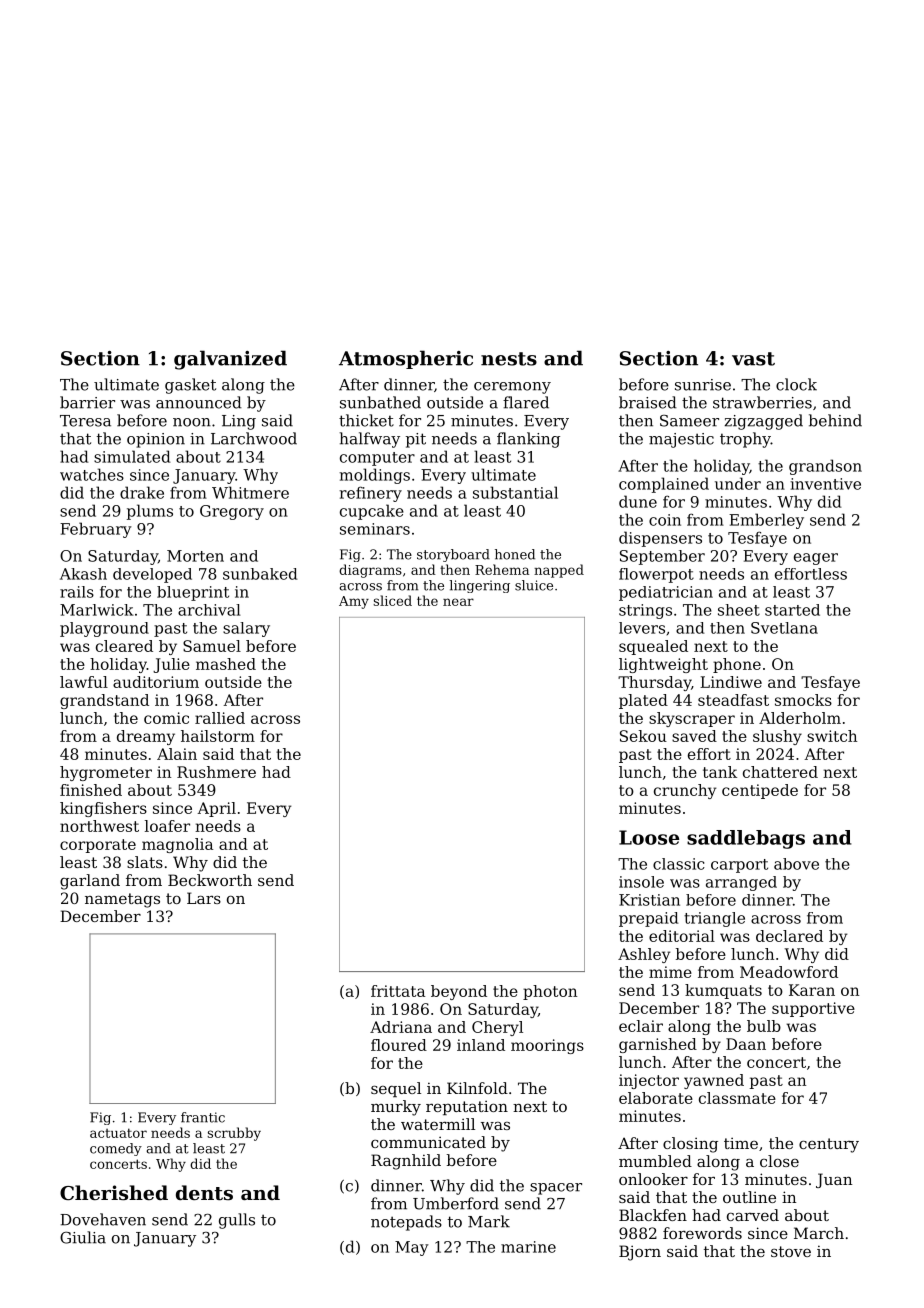 The image size is (924, 1308). I want to click on galvanized, so click(230, 360).
